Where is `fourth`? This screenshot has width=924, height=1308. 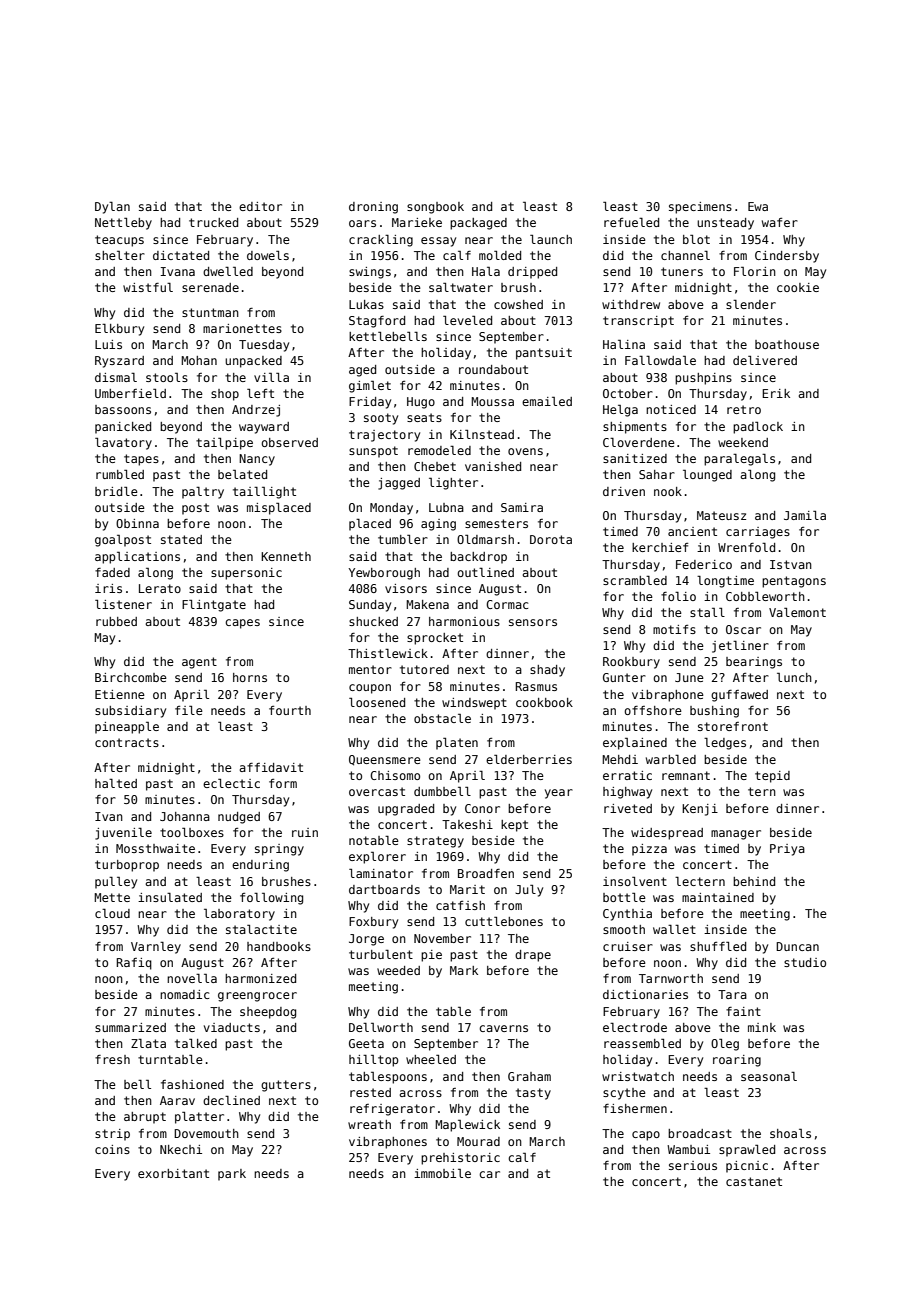
fourth is located at coordinates (290, 710).
